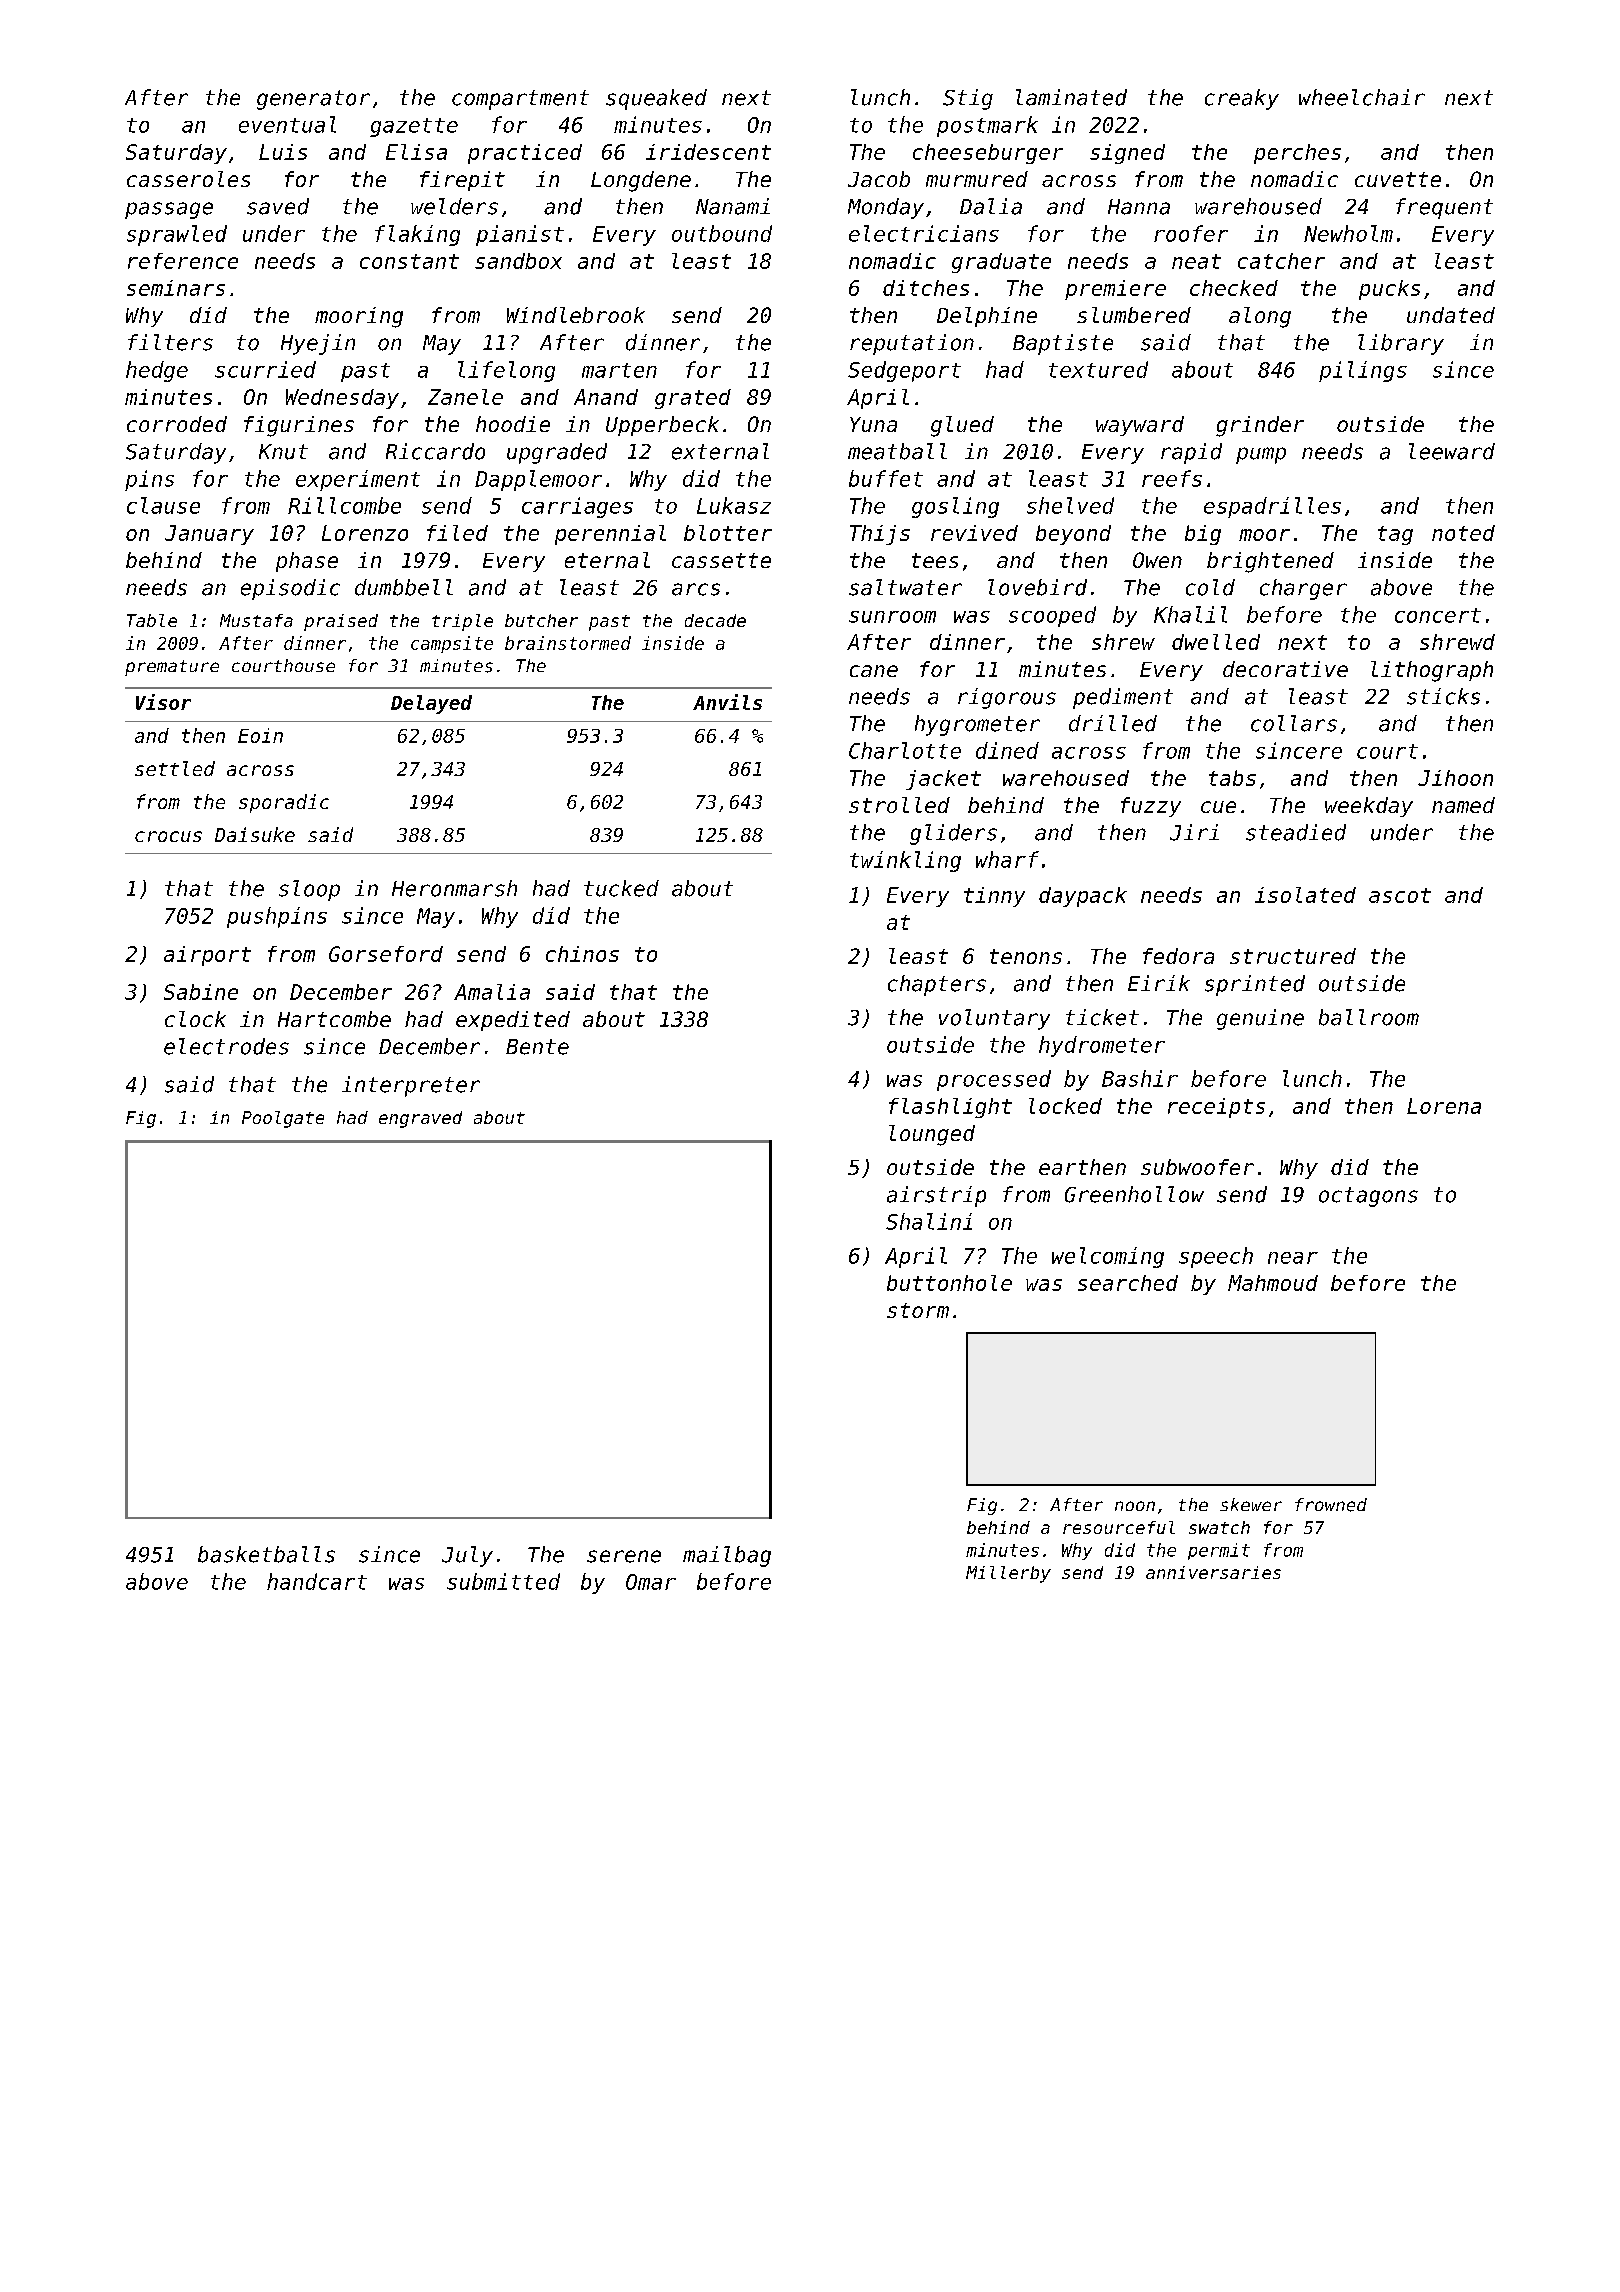  Describe the element at coordinates (905, 587) in the screenshot. I see `saltwater` at that location.
